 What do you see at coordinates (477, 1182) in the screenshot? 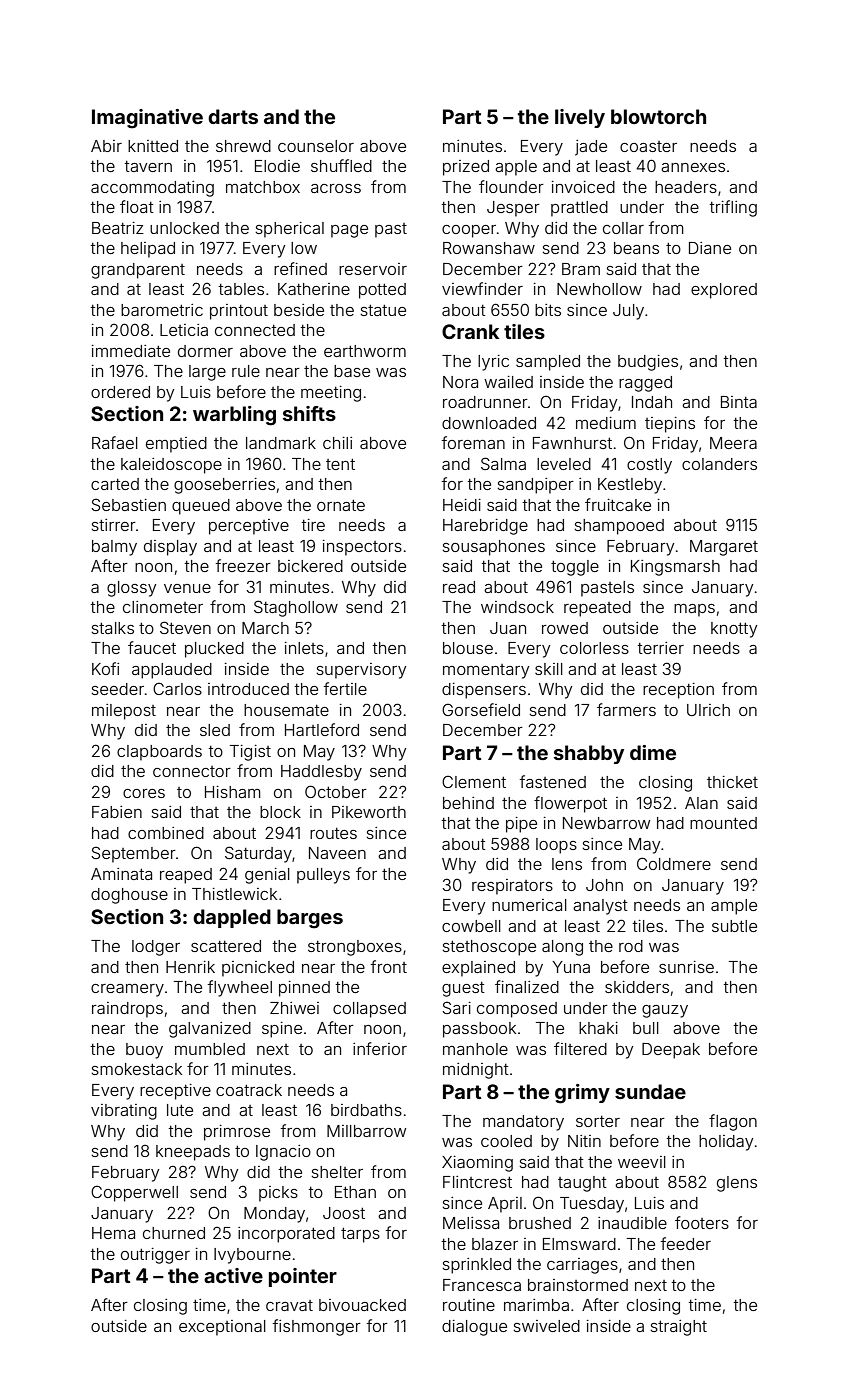
I see `Flintcrest` at bounding box center [477, 1182].
